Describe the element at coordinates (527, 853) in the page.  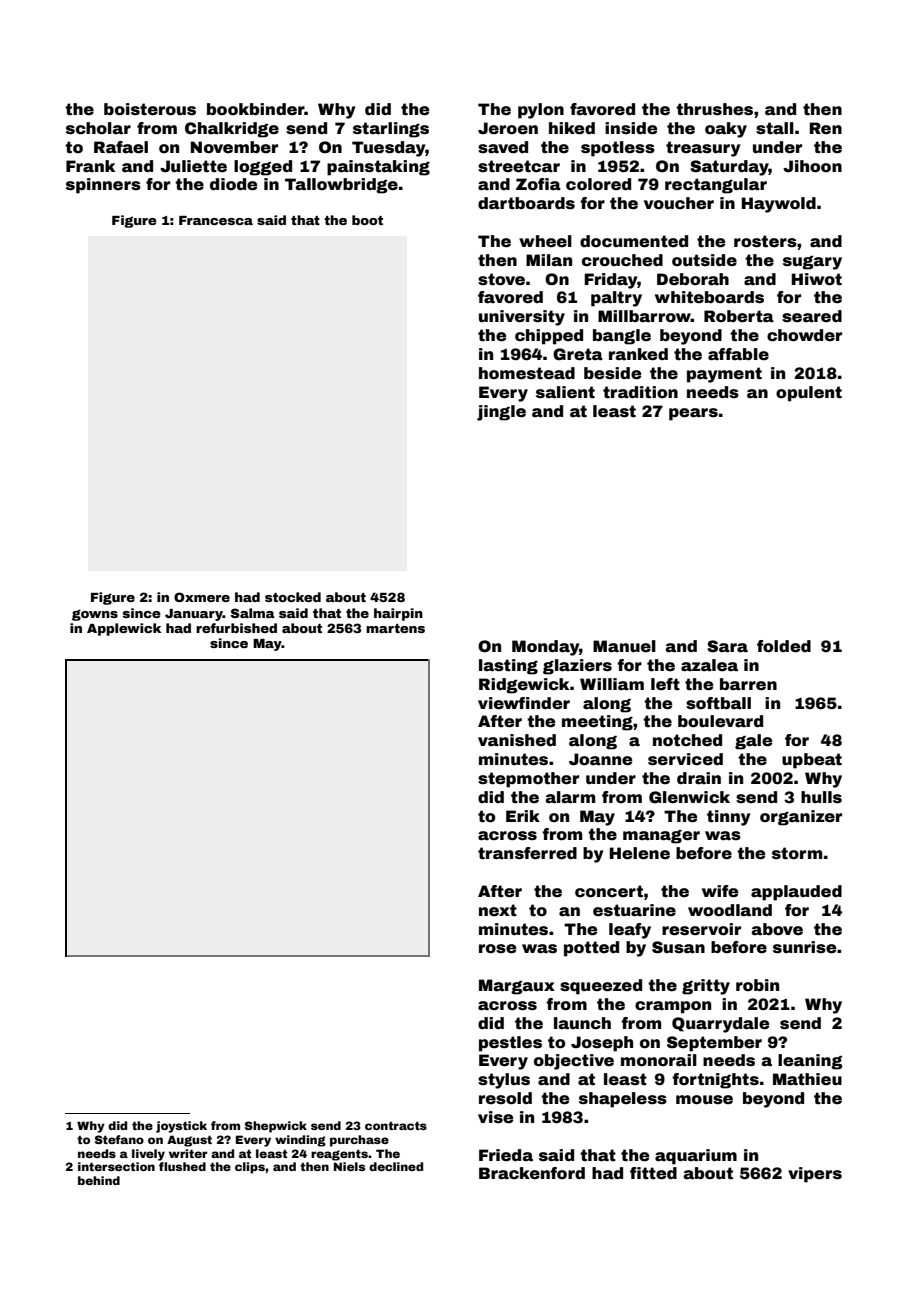
I see `transferred` at that location.
